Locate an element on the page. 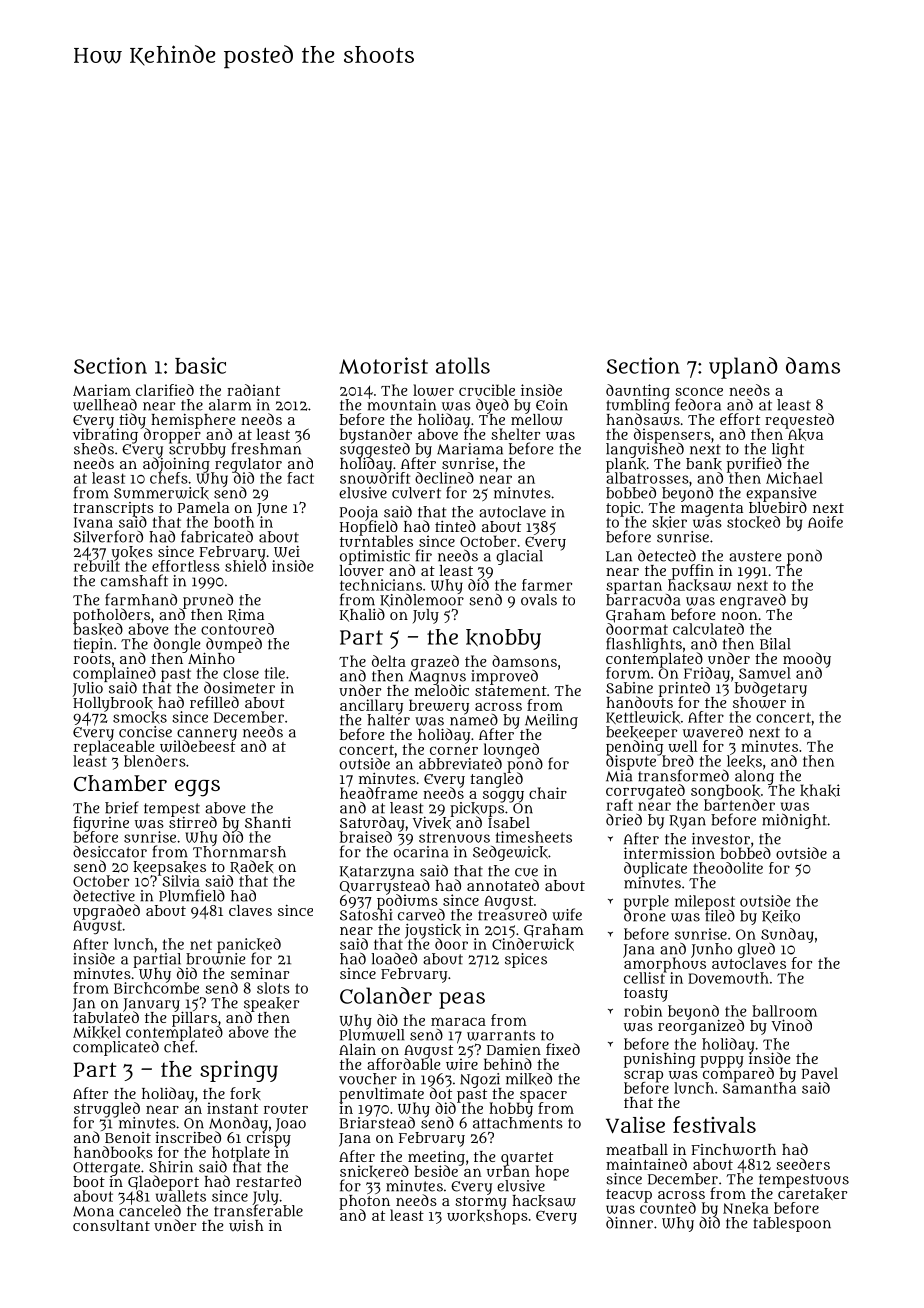 This page has width=924, height=1308. atolls is located at coordinates (463, 365).
